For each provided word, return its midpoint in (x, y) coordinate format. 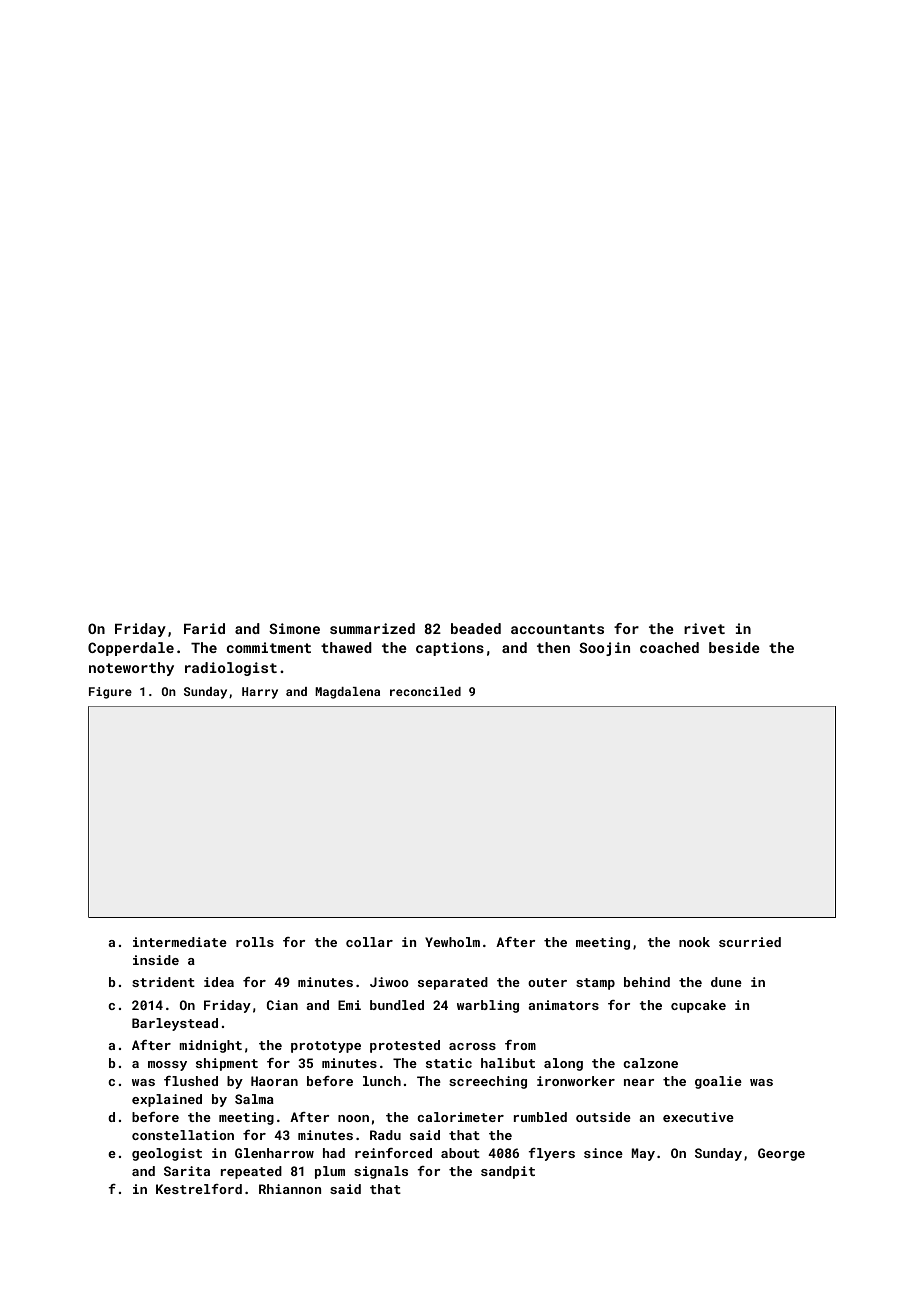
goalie (718, 1082)
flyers (551, 1154)
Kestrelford (199, 1189)
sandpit (508, 1172)
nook (694, 942)
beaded (476, 628)
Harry (260, 693)
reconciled (425, 691)
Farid (204, 628)
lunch (382, 1081)
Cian (282, 1005)
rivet (704, 628)
